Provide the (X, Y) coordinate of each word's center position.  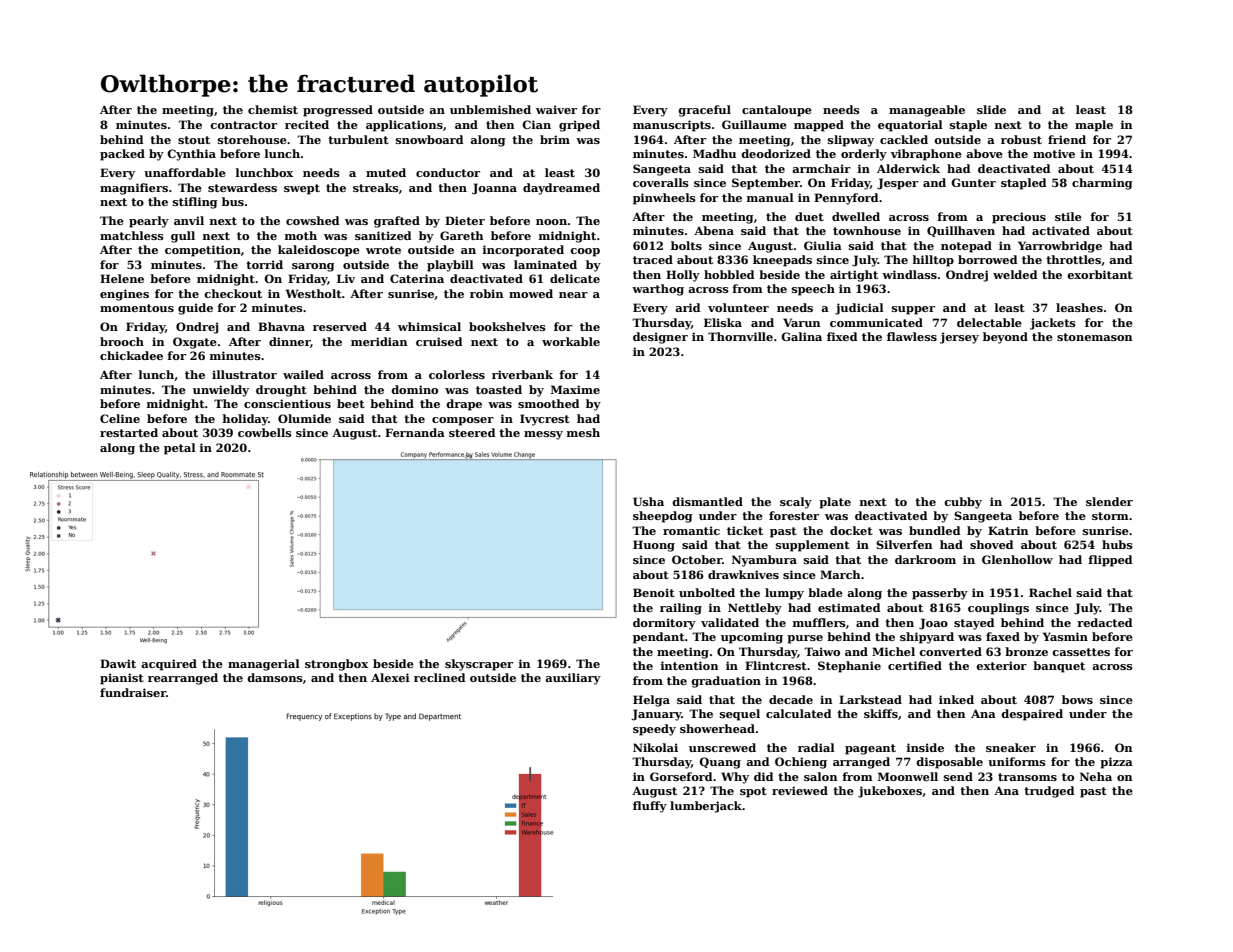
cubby (963, 503)
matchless (132, 235)
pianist (122, 679)
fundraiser (133, 692)
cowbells (265, 432)
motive (1054, 153)
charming (1102, 184)
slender (1109, 501)
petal (180, 449)
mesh (583, 432)
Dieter (465, 220)
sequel (740, 715)
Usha (648, 501)
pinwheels (664, 199)
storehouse (252, 139)
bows (1077, 699)
